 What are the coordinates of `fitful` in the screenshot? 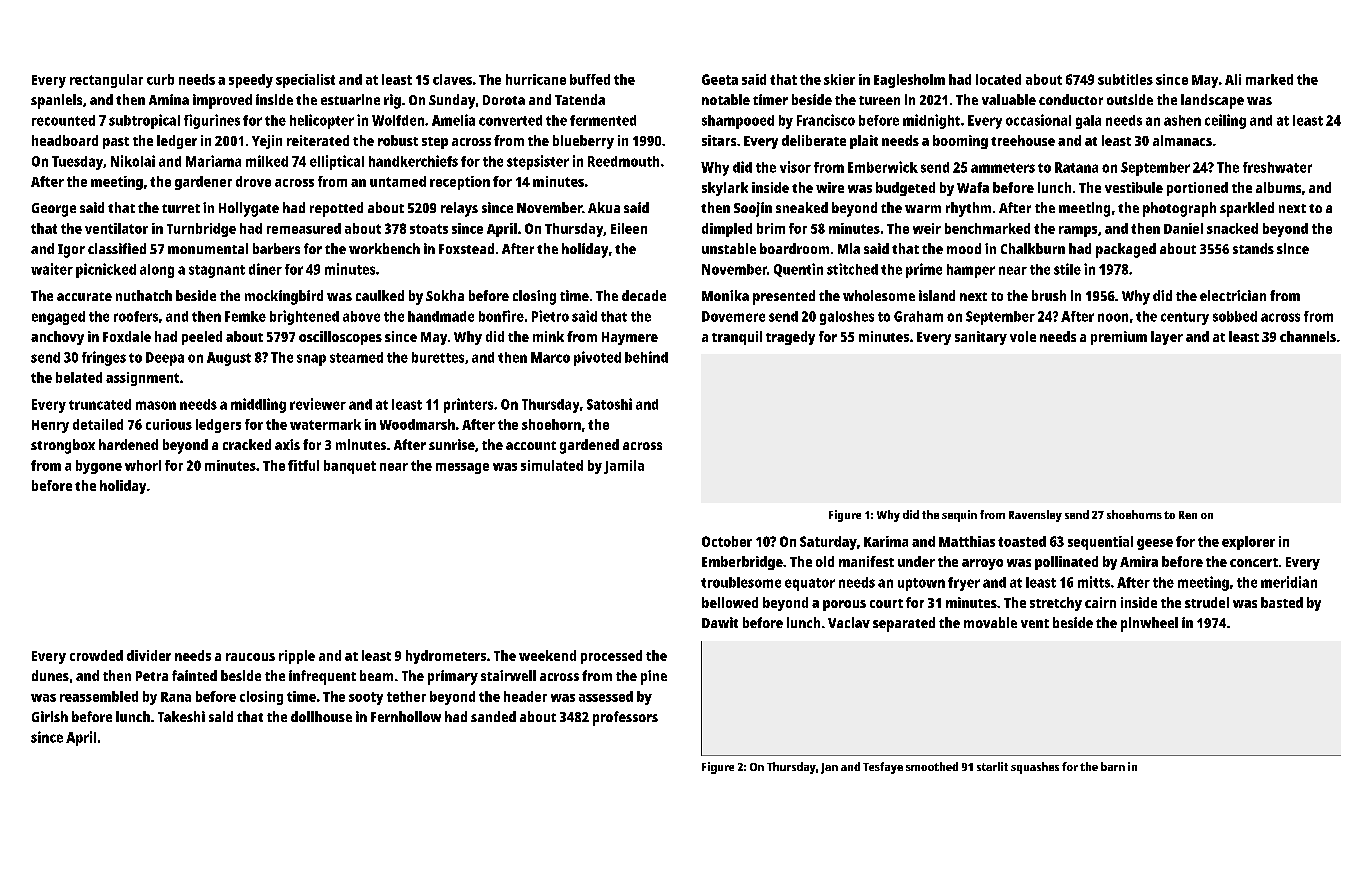 It's located at (303, 465).
